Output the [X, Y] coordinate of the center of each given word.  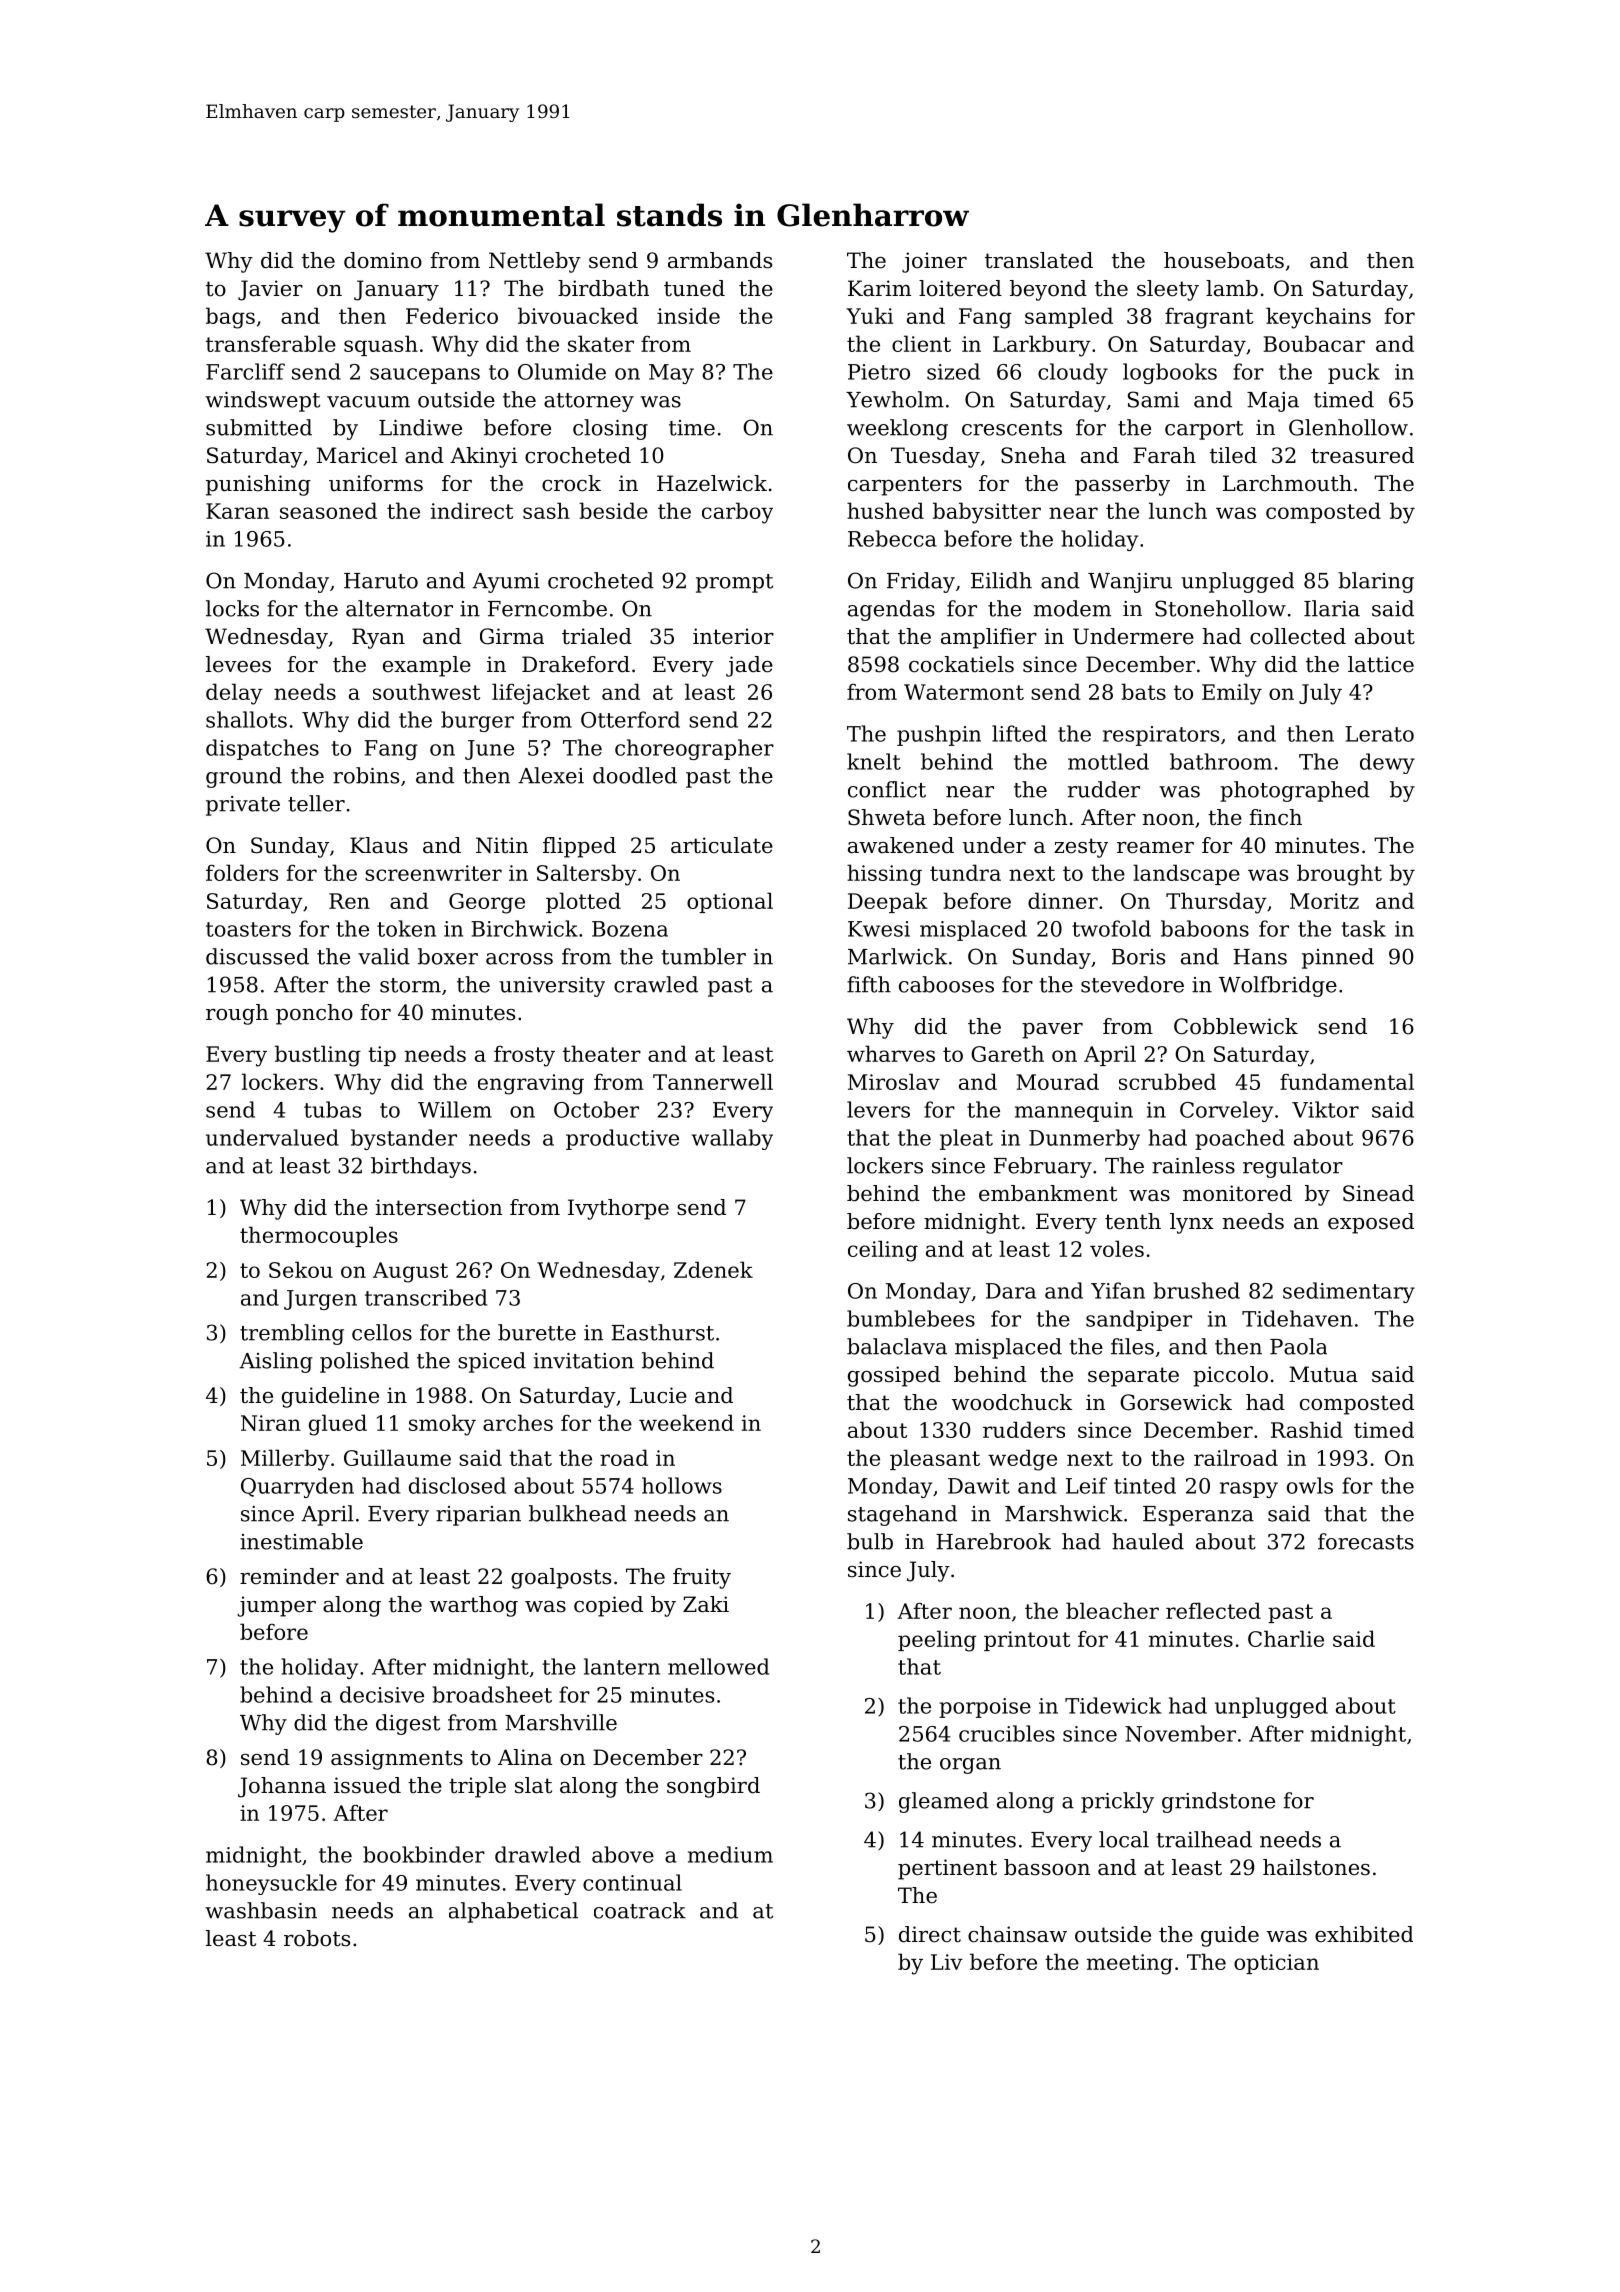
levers [878, 1109]
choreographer [694, 749]
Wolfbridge [1278, 986]
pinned [1338, 958]
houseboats [1224, 260]
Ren [349, 901]
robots [317, 1938]
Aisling [276, 1362]
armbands [720, 260]
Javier [270, 290]
